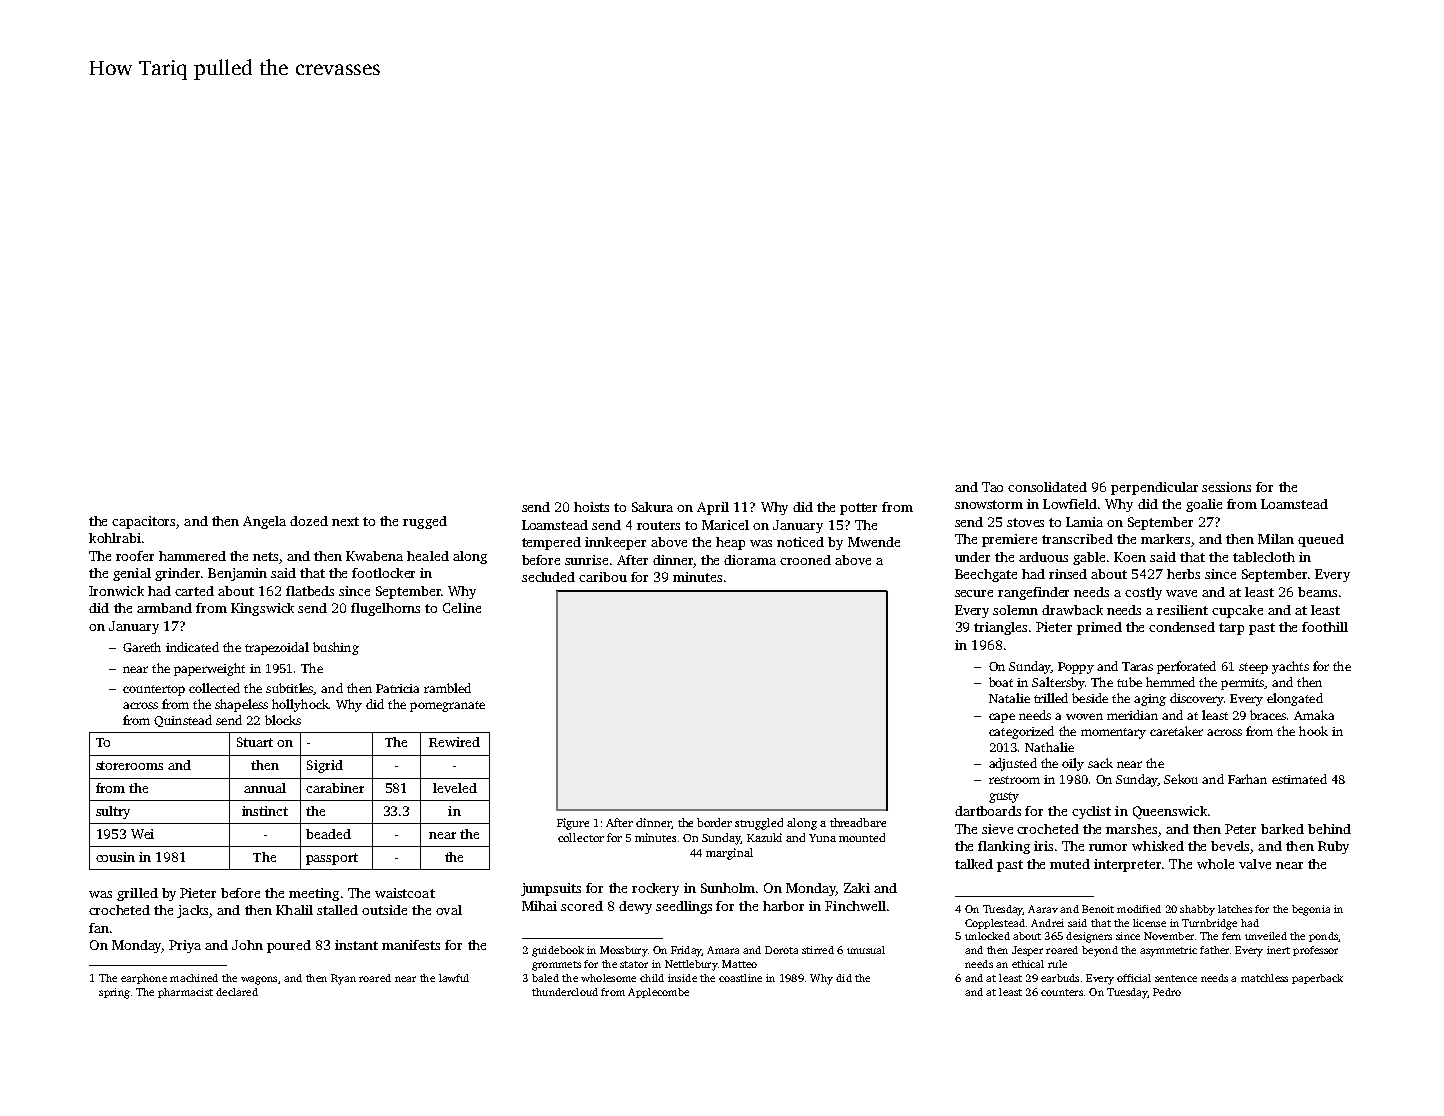 This document has height=1116, width=1444. What do you see at coordinates (591, 507) in the document?
I see `hoists` at bounding box center [591, 507].
